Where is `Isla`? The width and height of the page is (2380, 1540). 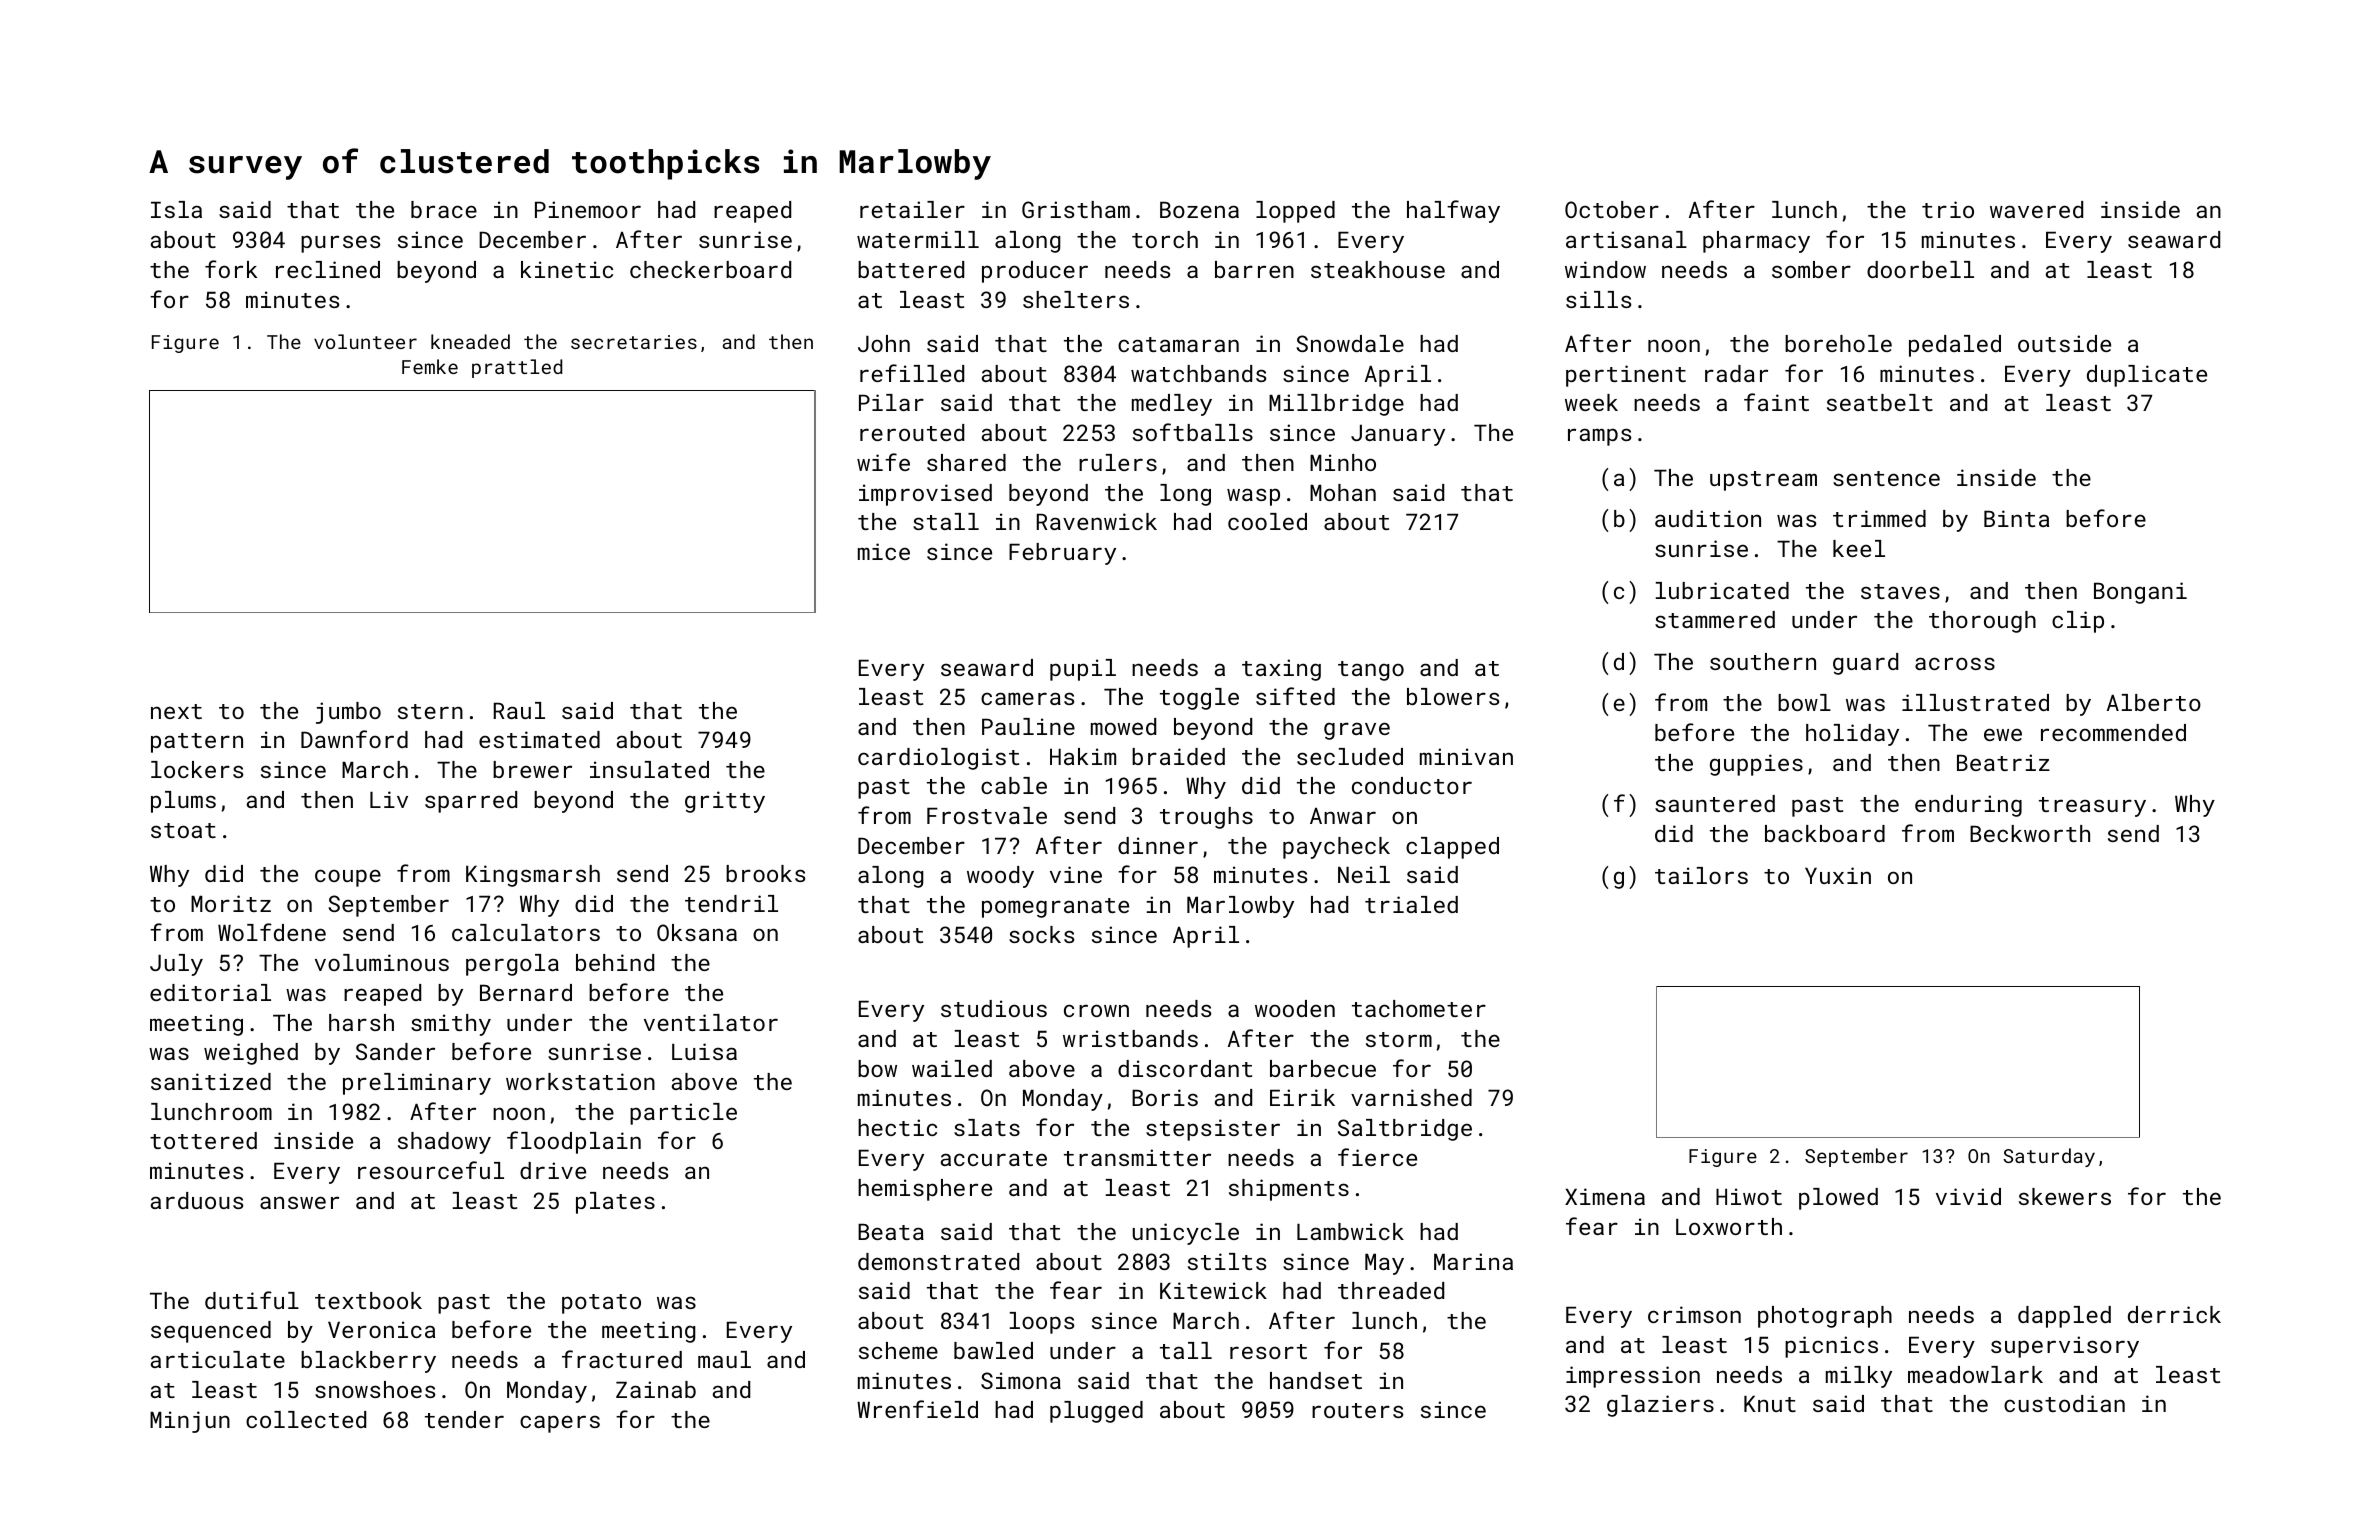
Isla is located at coordinates (176, 209).
